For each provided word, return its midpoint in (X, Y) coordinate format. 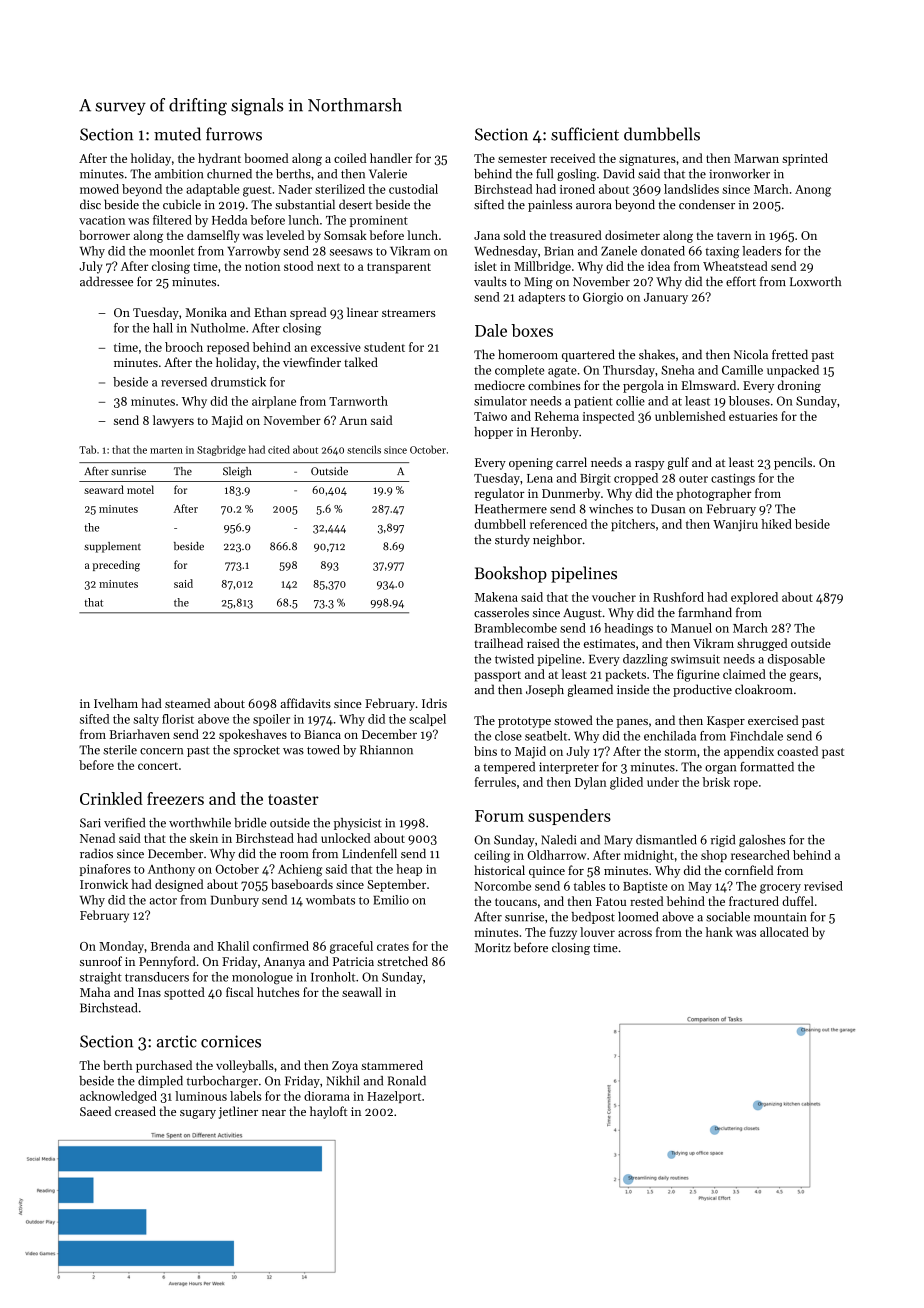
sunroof (101, 961)
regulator (500, 494)
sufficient (585, 134)
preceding (116, 566)
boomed (266, 158)
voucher (614, 597)
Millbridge (542, 267)
